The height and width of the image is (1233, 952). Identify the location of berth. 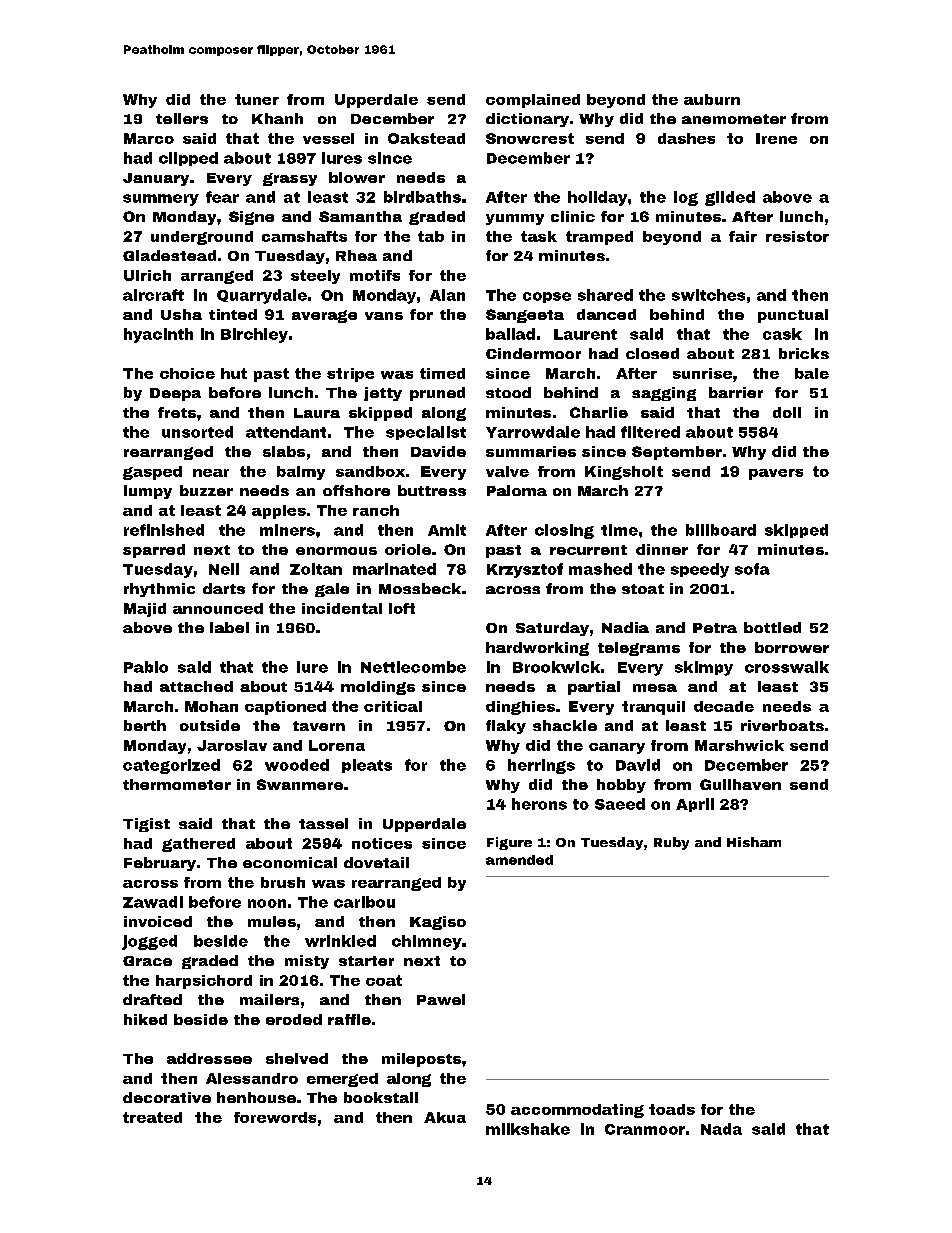
(145, 725).
